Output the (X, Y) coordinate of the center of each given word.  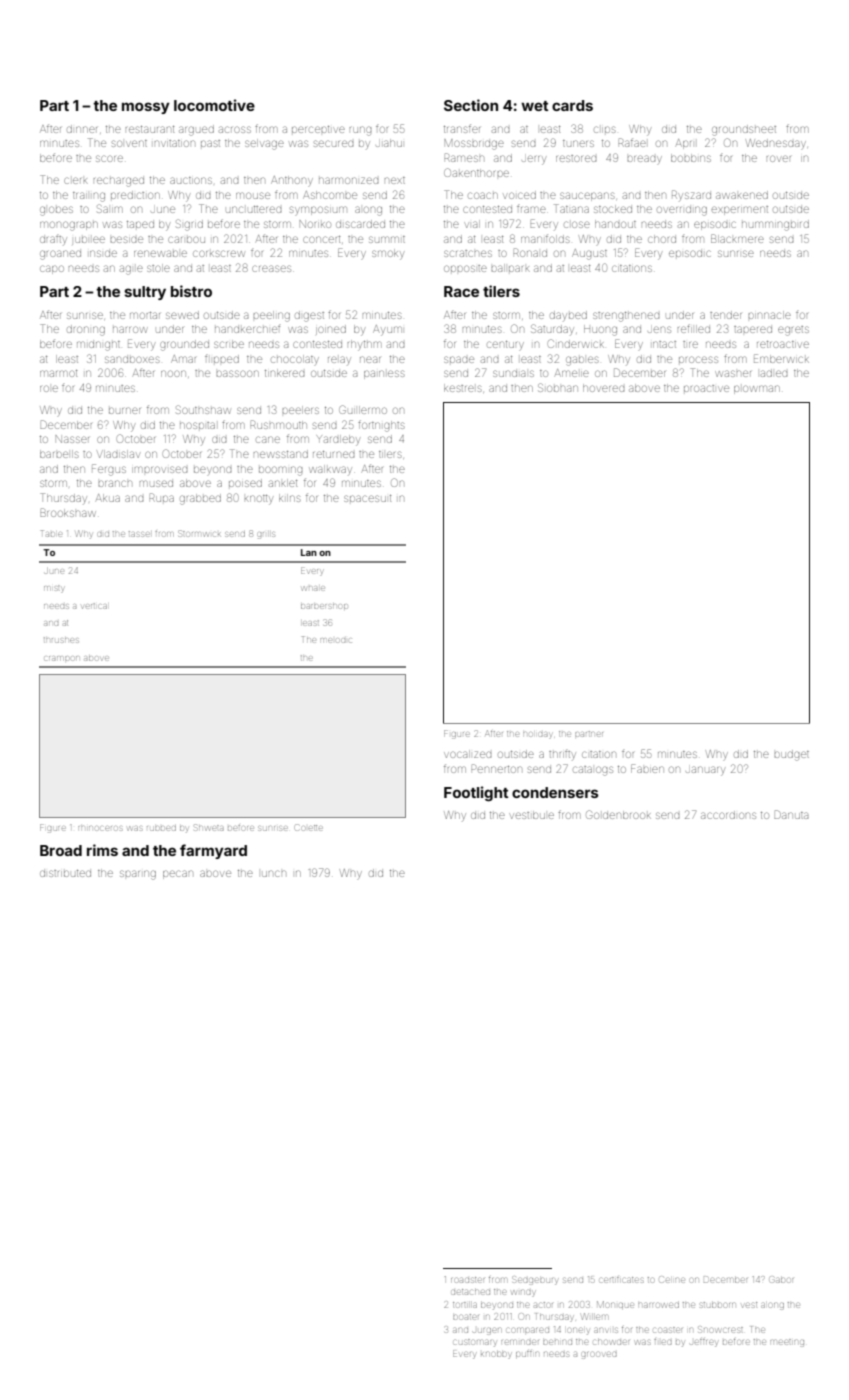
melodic (336, 640)
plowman (757, 389)
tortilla (465, 1305)
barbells (59, 454)
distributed (65, 873)
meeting (787, 1343)
